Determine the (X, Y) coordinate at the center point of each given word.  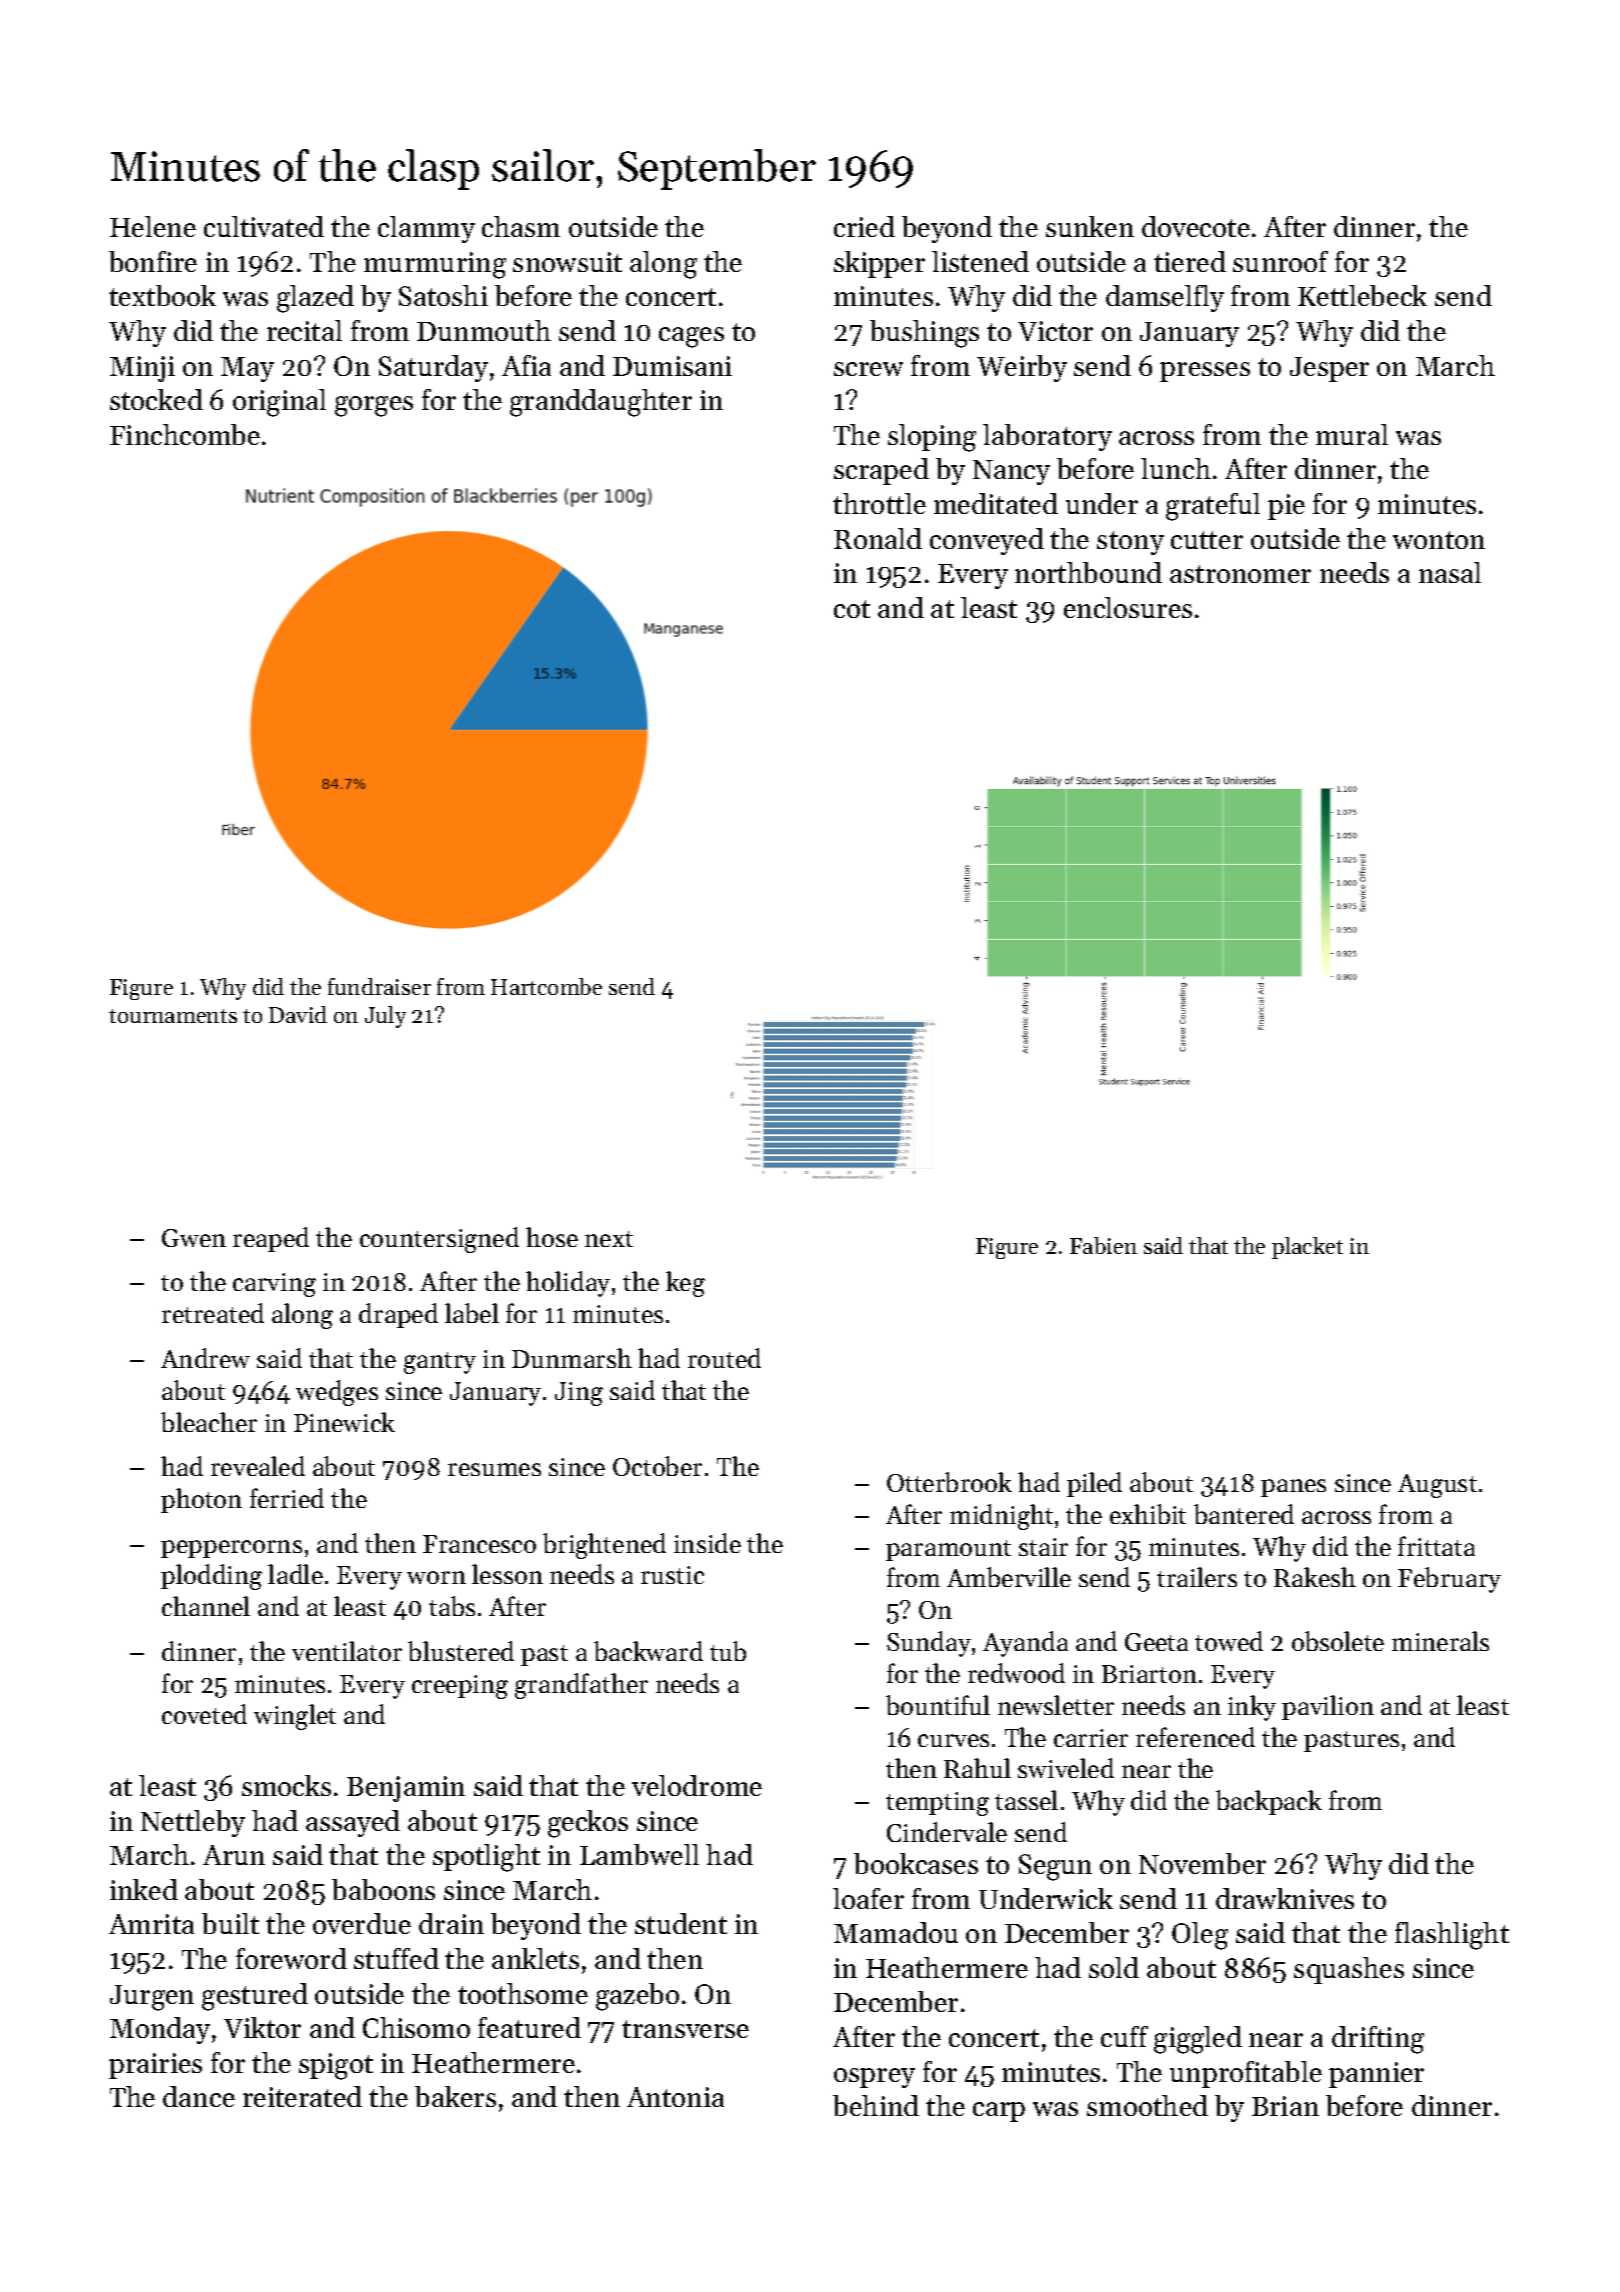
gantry (440, 1363)
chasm (521, 226)
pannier (1376, 2075)
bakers (455, 2096)
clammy (426, 229)
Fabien (1103, 1245)
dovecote (1196, 226)
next (609, 1239)
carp (999, 2112)
